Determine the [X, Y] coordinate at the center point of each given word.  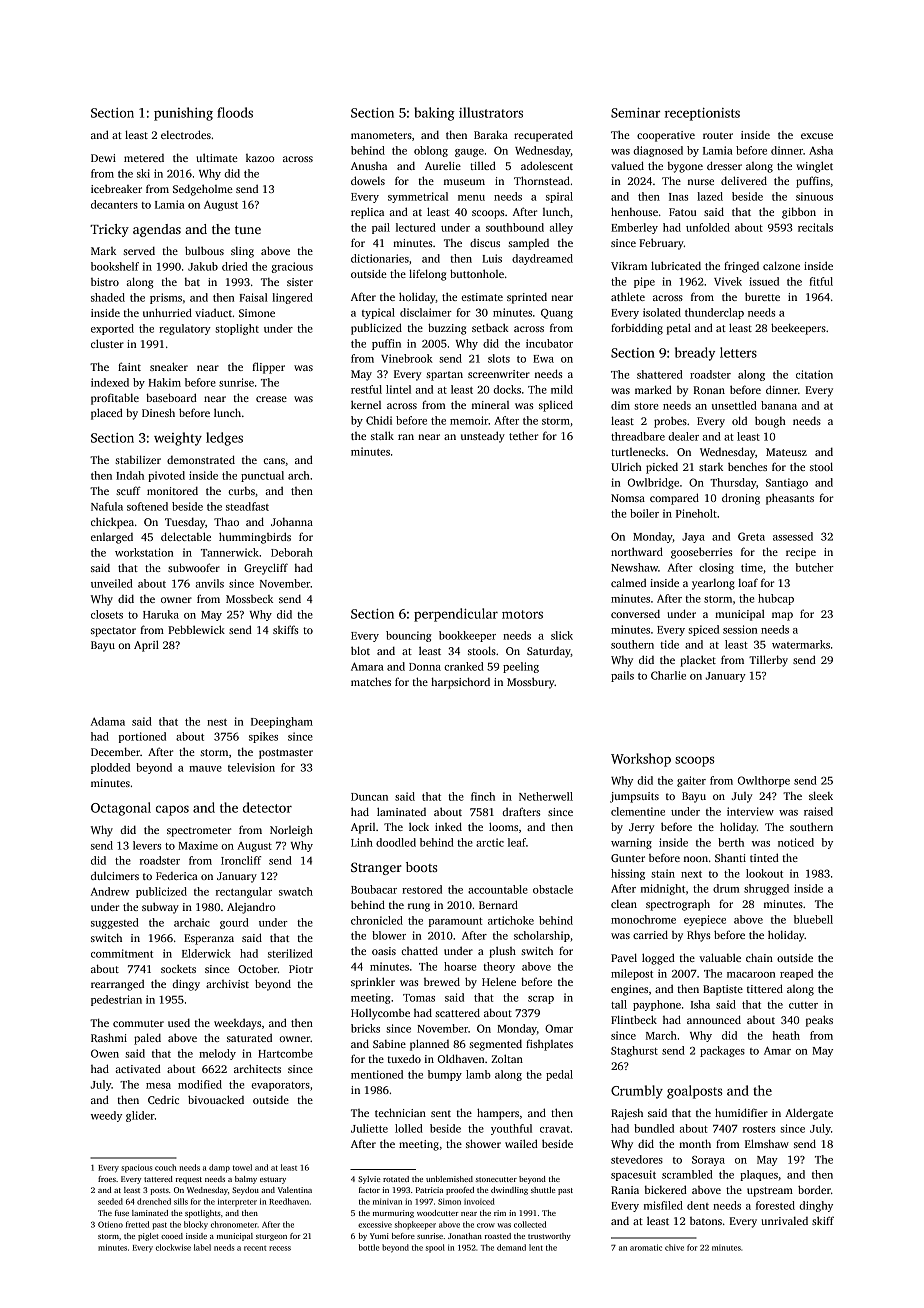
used [179, 1022]
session [740, 629]
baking [434, 114]
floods [235, 112]
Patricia [429, 1190]
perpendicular [456, 615]
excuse [817, 136]
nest [217, 722]
